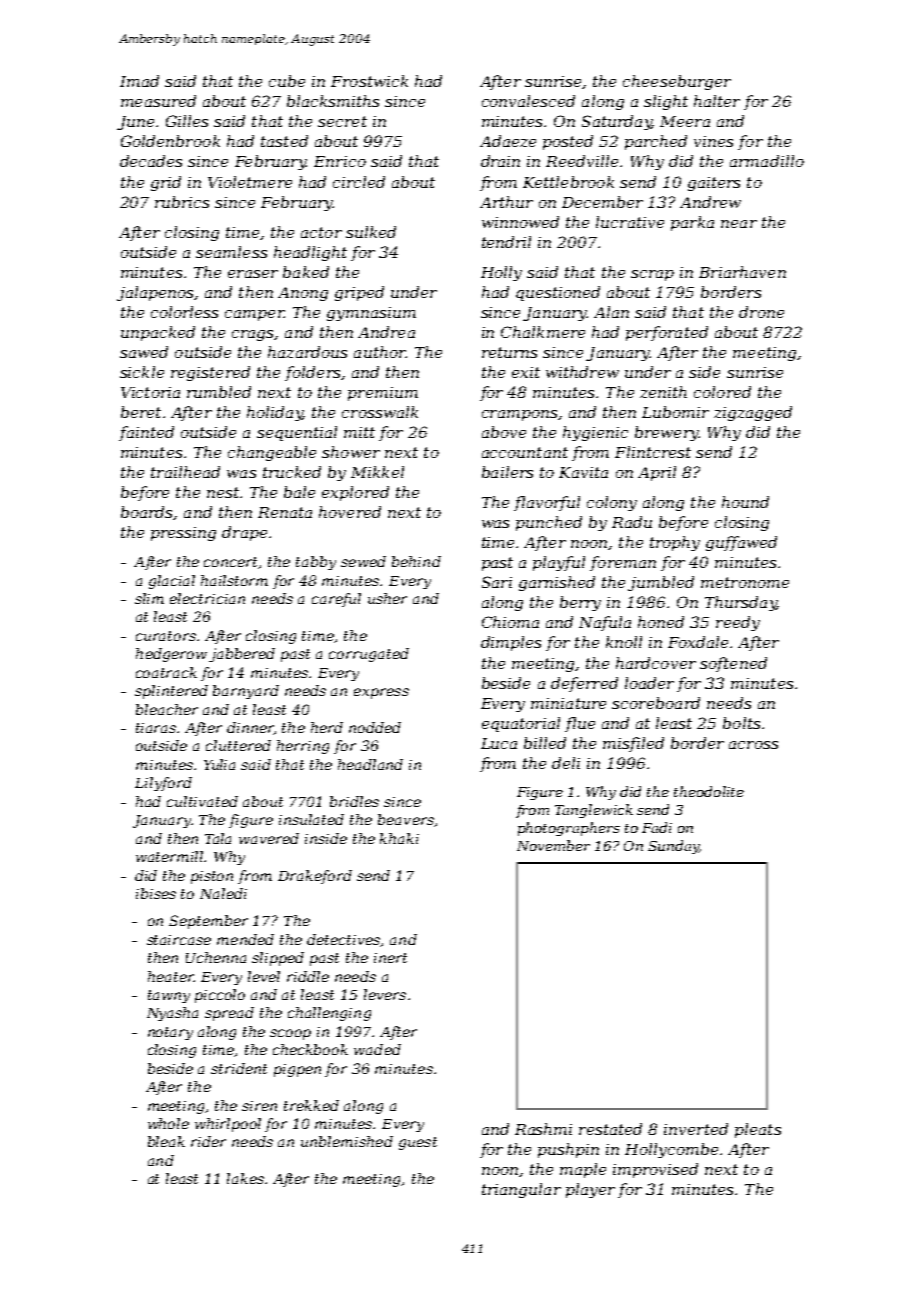  I want to click on sickle, so click(142, 372).
